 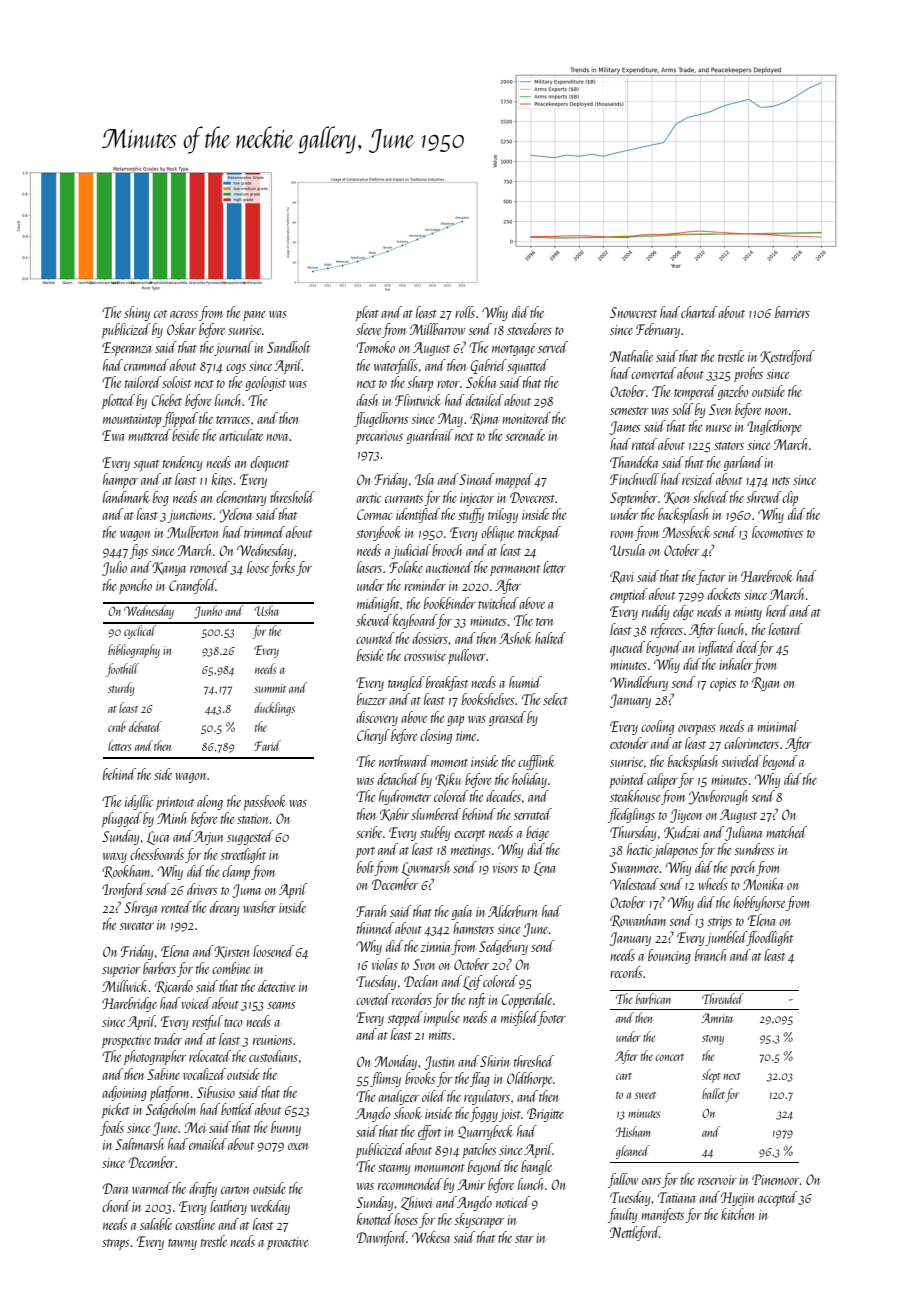 I want to click on proactive, so click(x=287, y=1243).
